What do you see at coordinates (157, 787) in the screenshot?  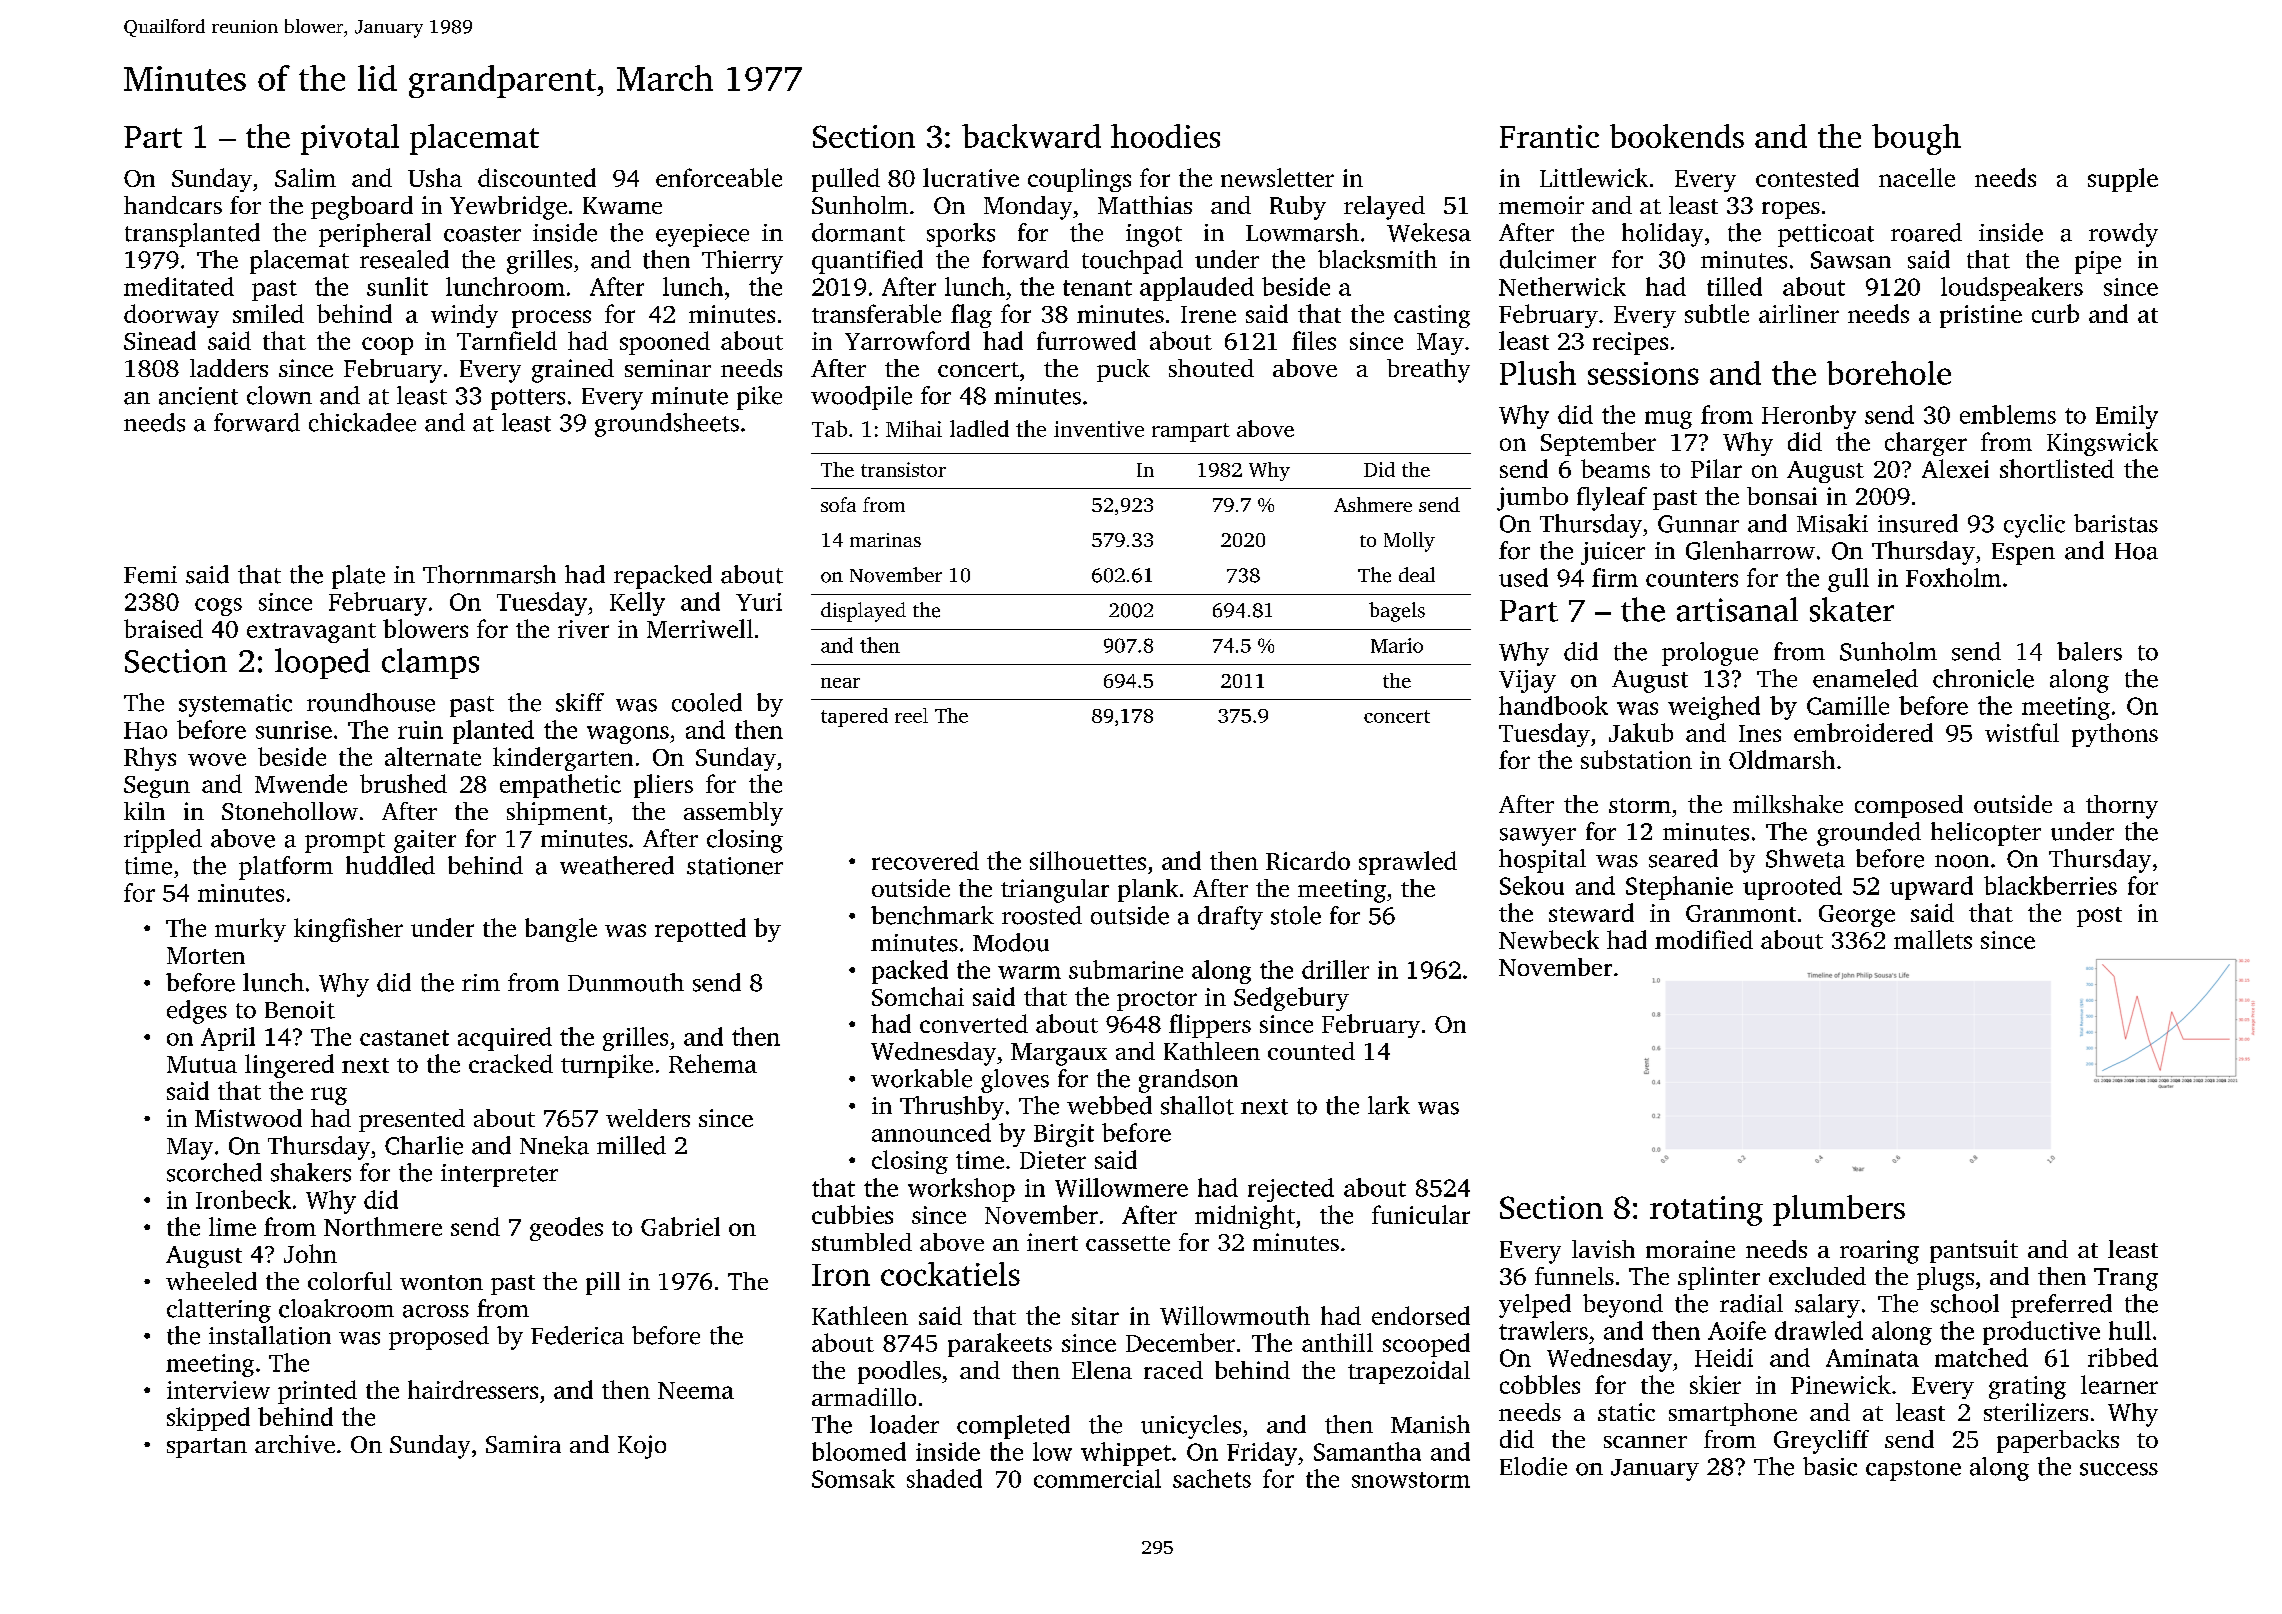 I see `Segun` at bounding box center [157, 787].
